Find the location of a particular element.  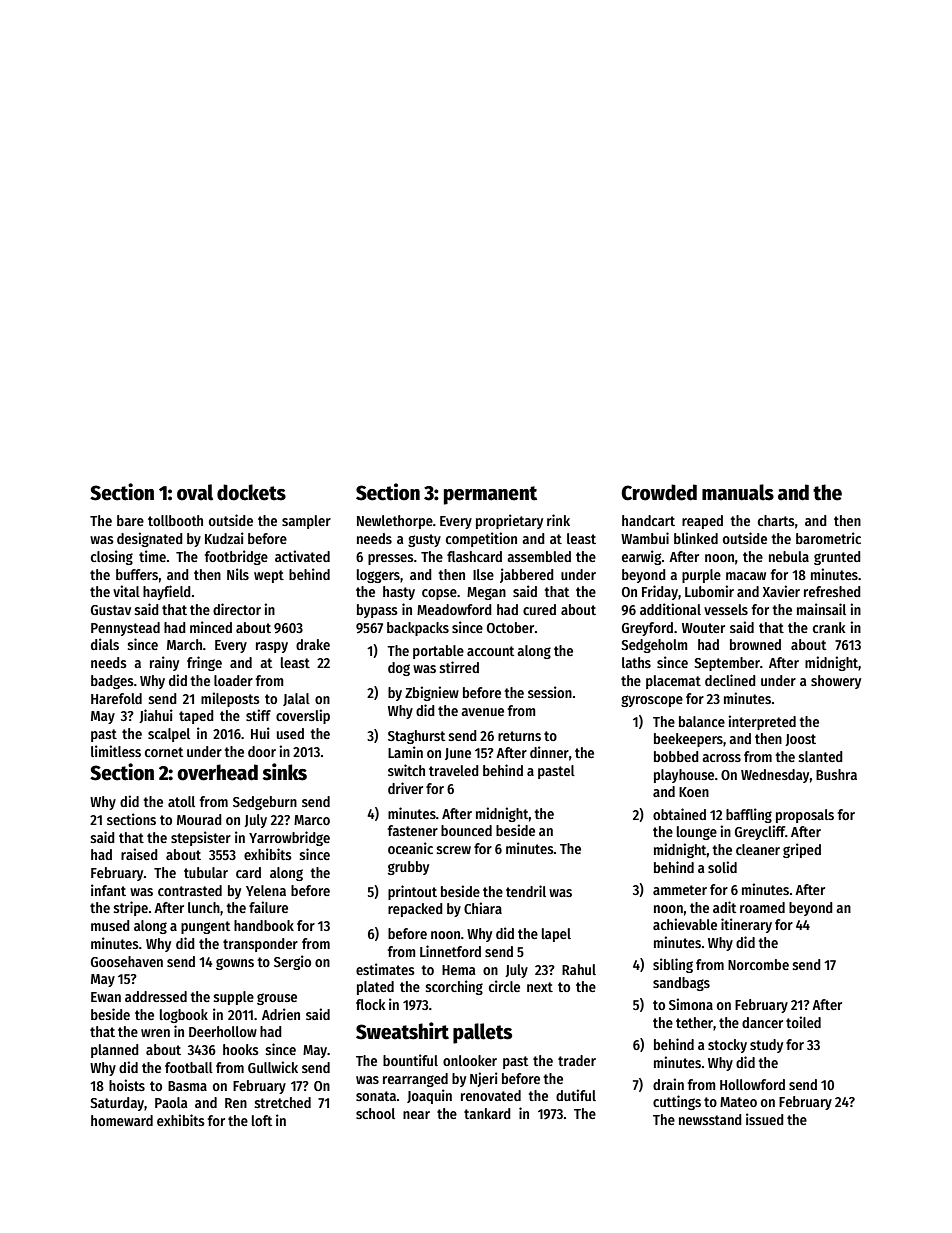

stripe is located at coordinates (130, 908).
